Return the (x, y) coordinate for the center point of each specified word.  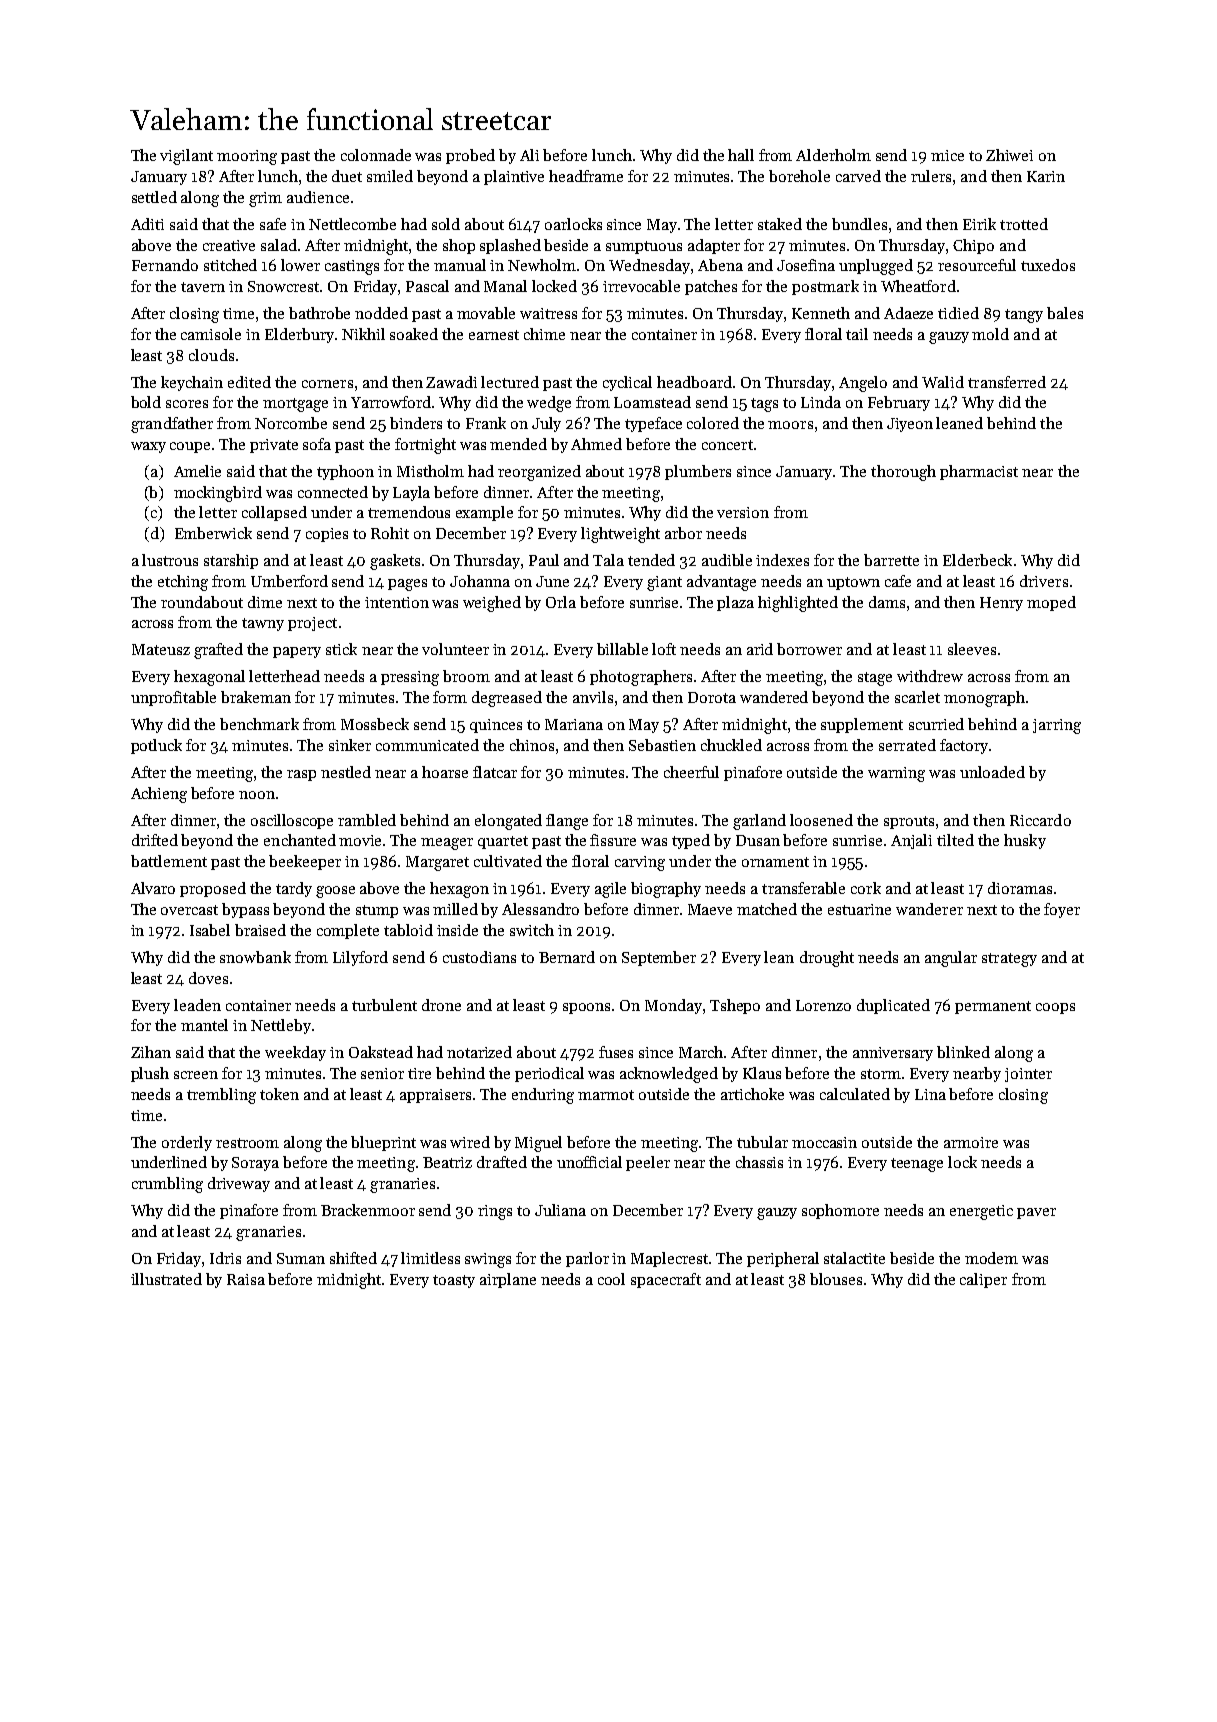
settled (154, 197)
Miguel (538, 1144)
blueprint (383, 1143)
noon (257, 795)
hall (741, 155)
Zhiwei (1009, 155)
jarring (1057, 726)
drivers (1044, 581)
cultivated (508, 861)
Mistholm (430, 471)
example (484, 513)
